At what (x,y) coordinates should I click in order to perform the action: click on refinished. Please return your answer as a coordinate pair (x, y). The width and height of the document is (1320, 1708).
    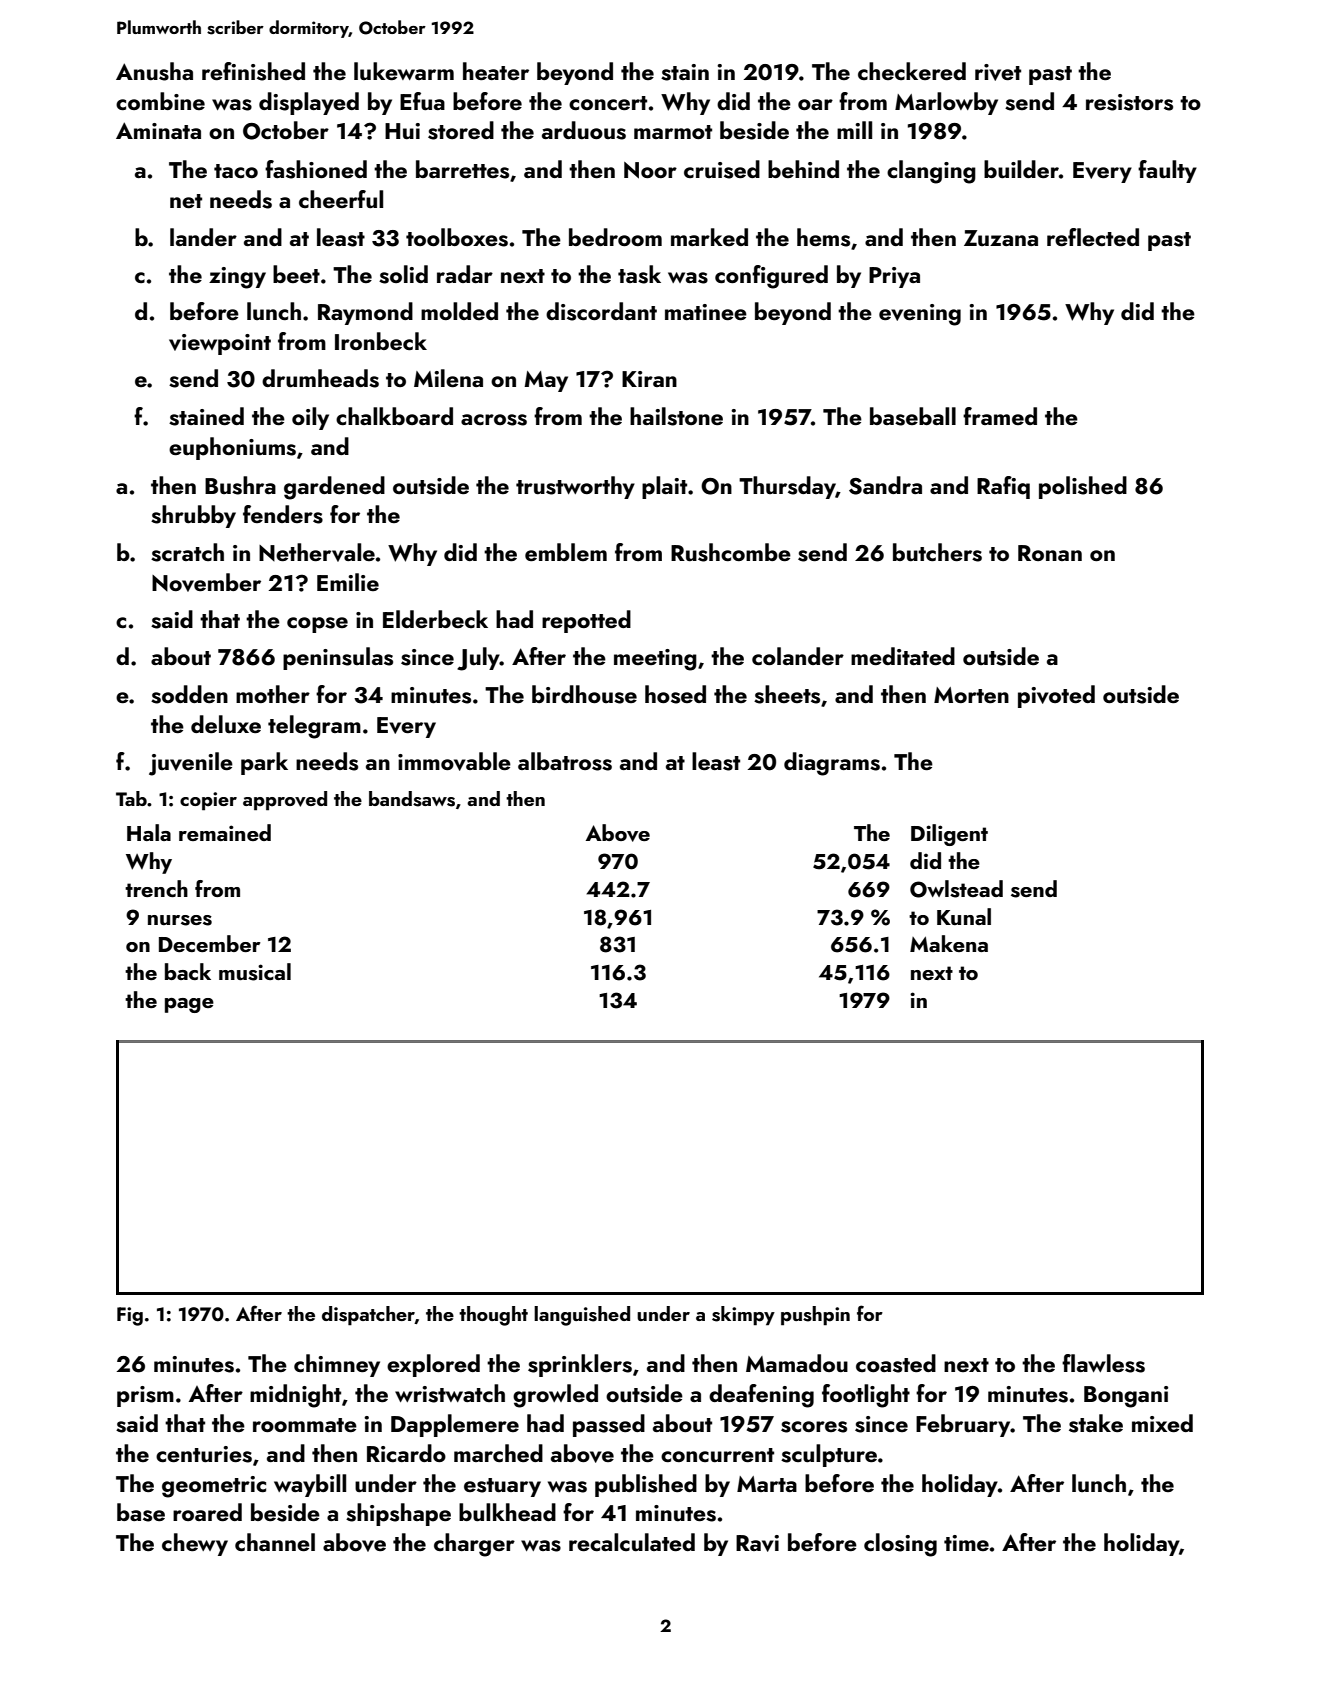
    Looking at the image, I should click on (253, 71).
